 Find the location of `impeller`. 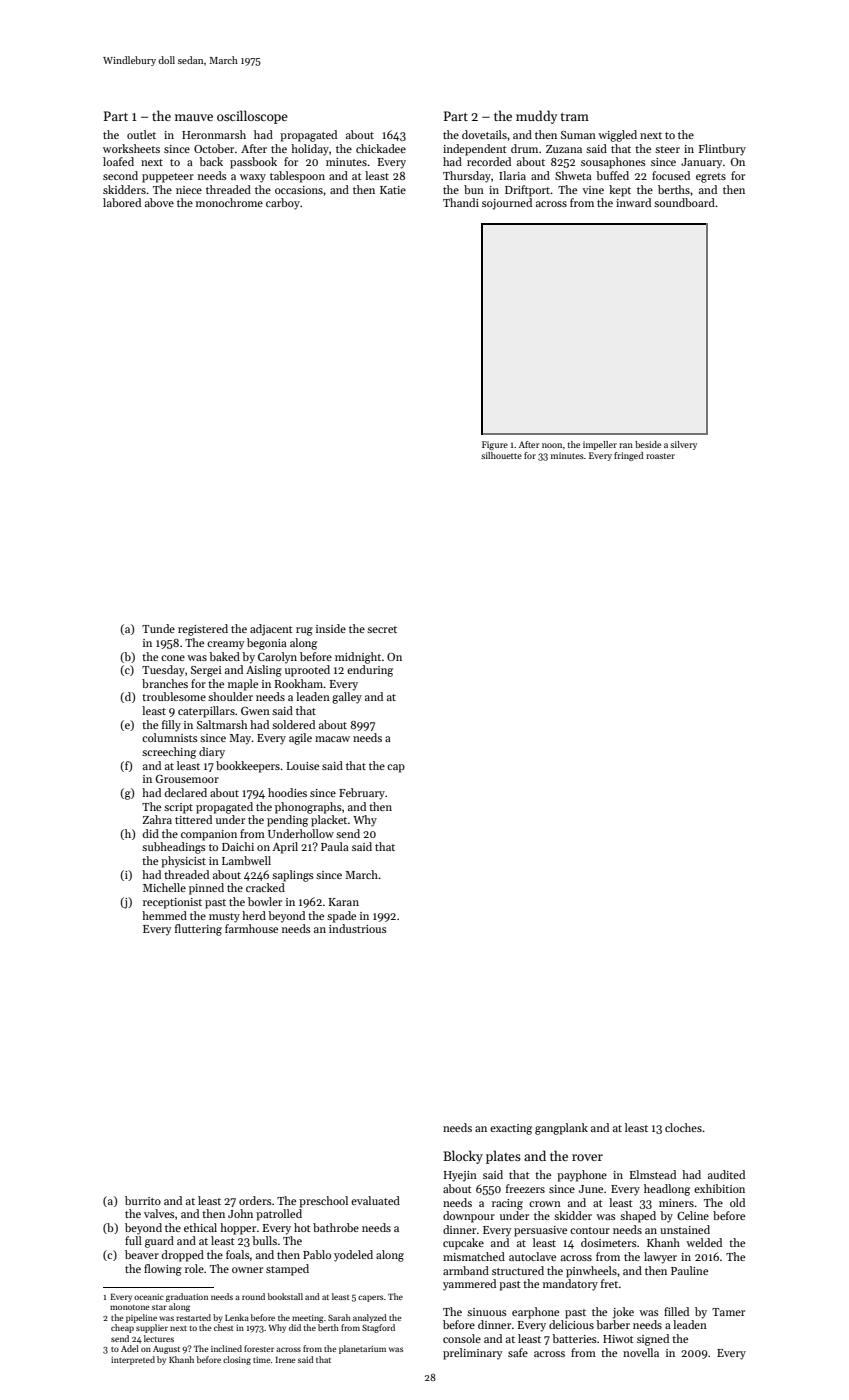

impeller is located at coordinates (600, 445).
